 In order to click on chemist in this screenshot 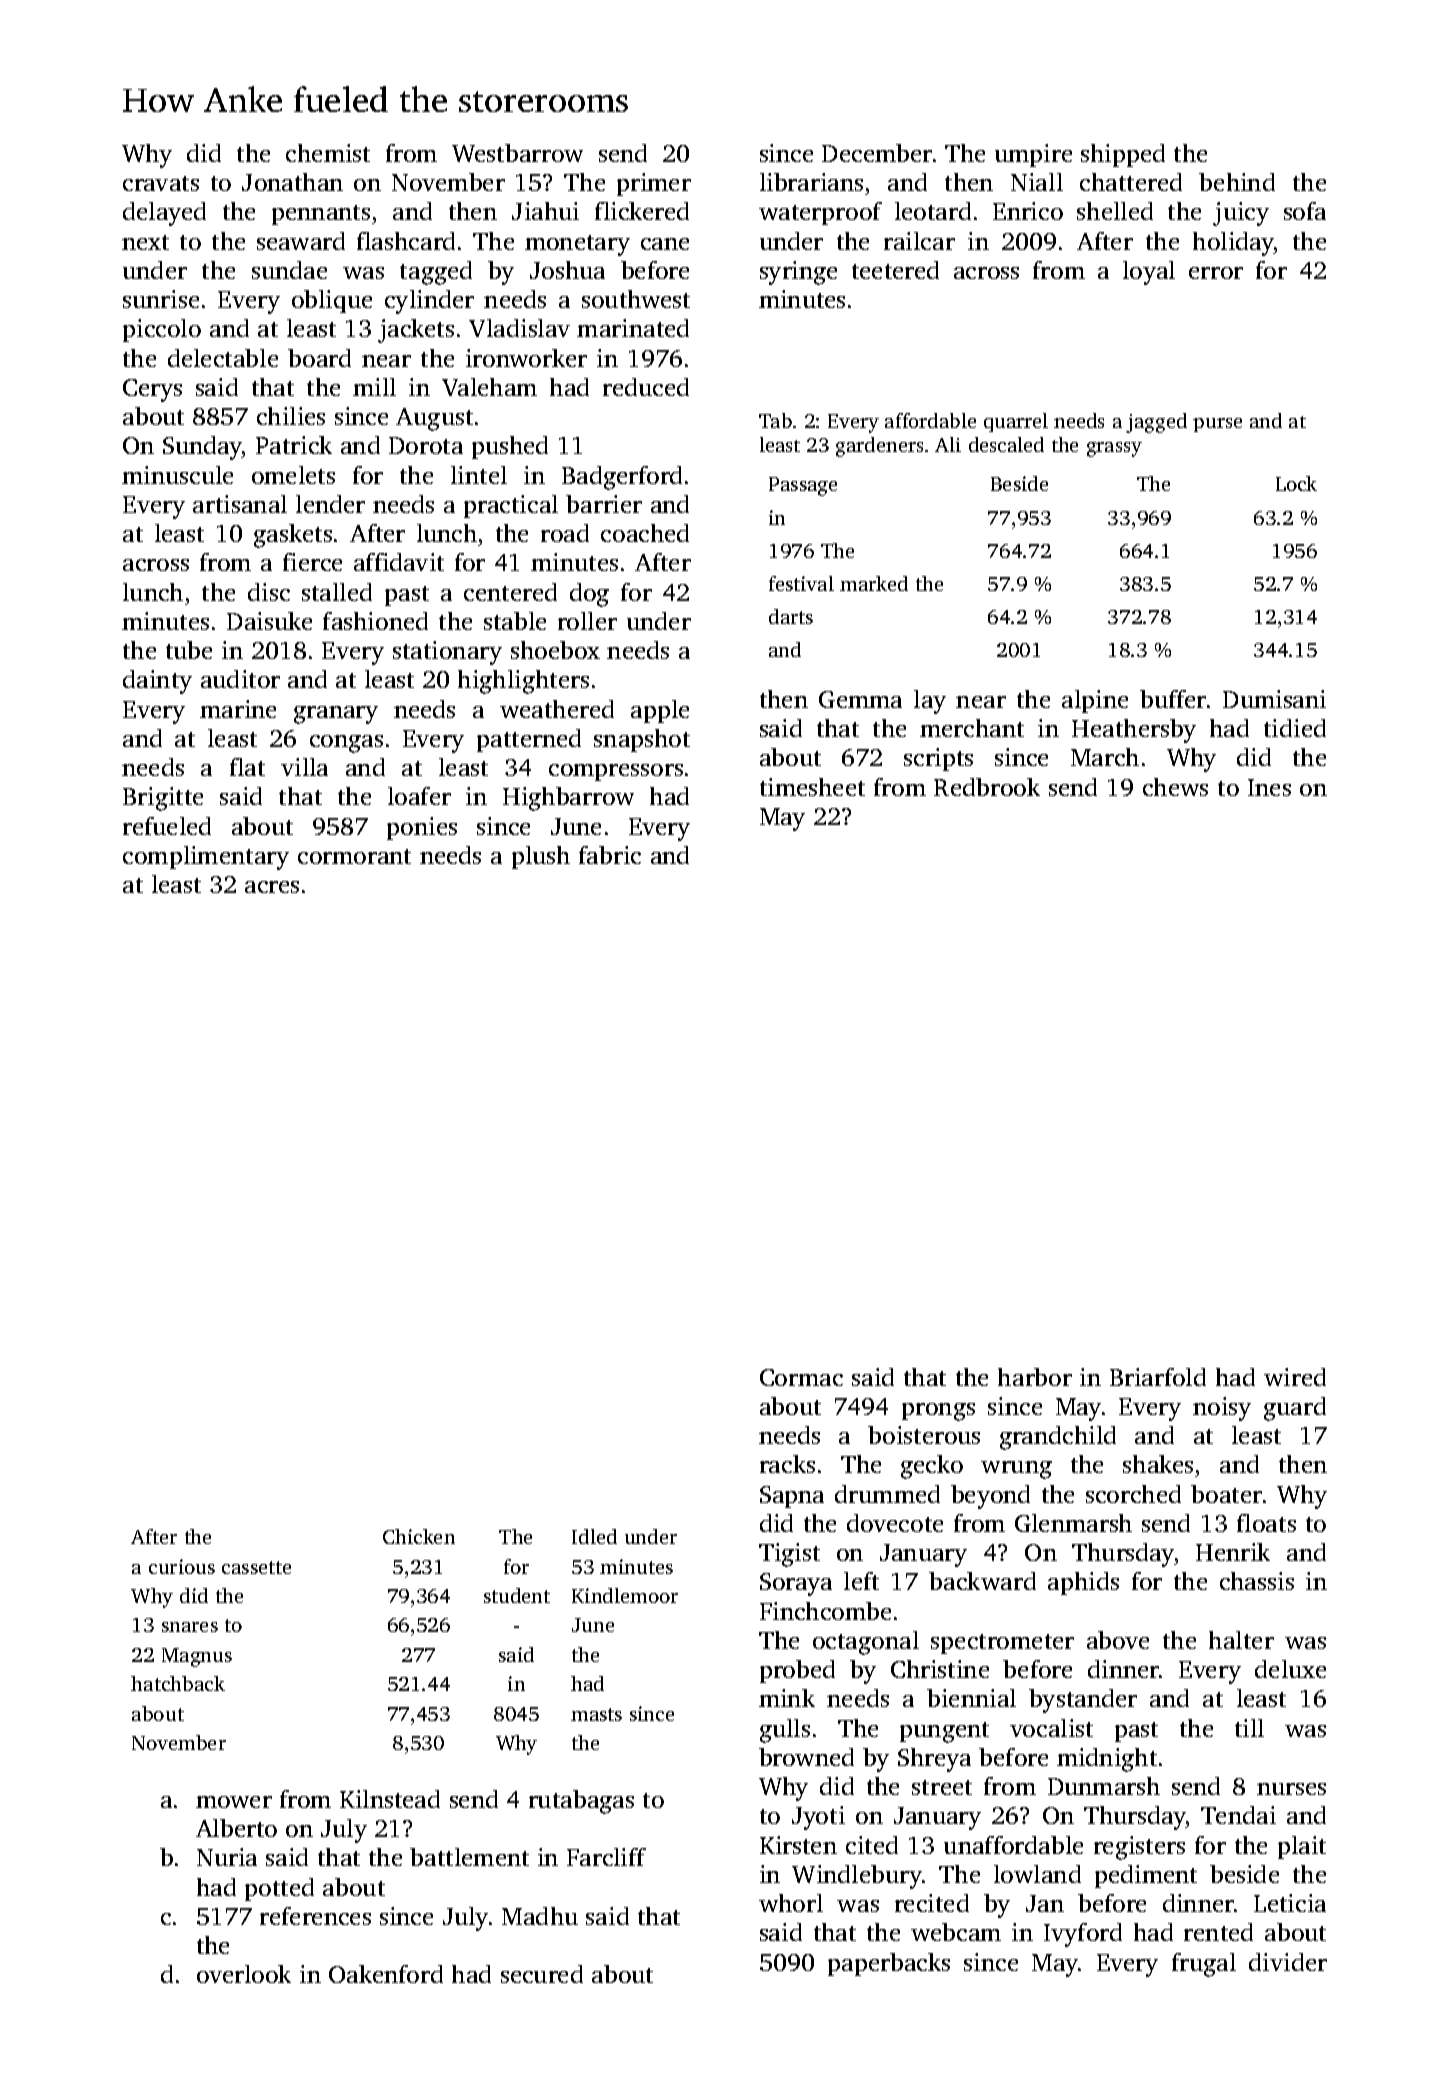, I will do `click(328, 153)`.
